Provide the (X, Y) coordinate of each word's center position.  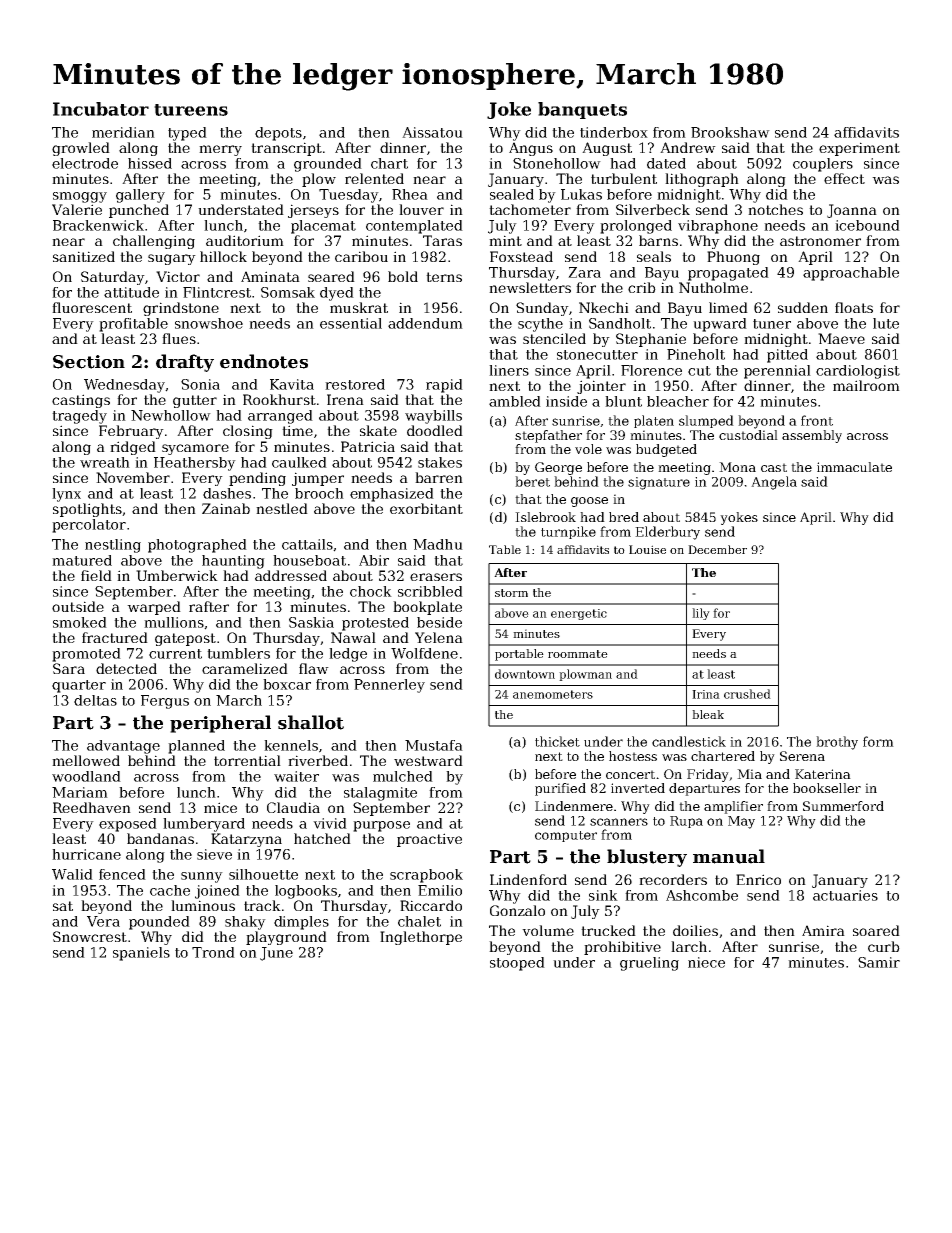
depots (278, 134)
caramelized (245, 668)
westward (428, 760)
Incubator (101, 109)
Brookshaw (730, 132)
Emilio (440, 890)
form (878, 741)
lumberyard (204, 825)
